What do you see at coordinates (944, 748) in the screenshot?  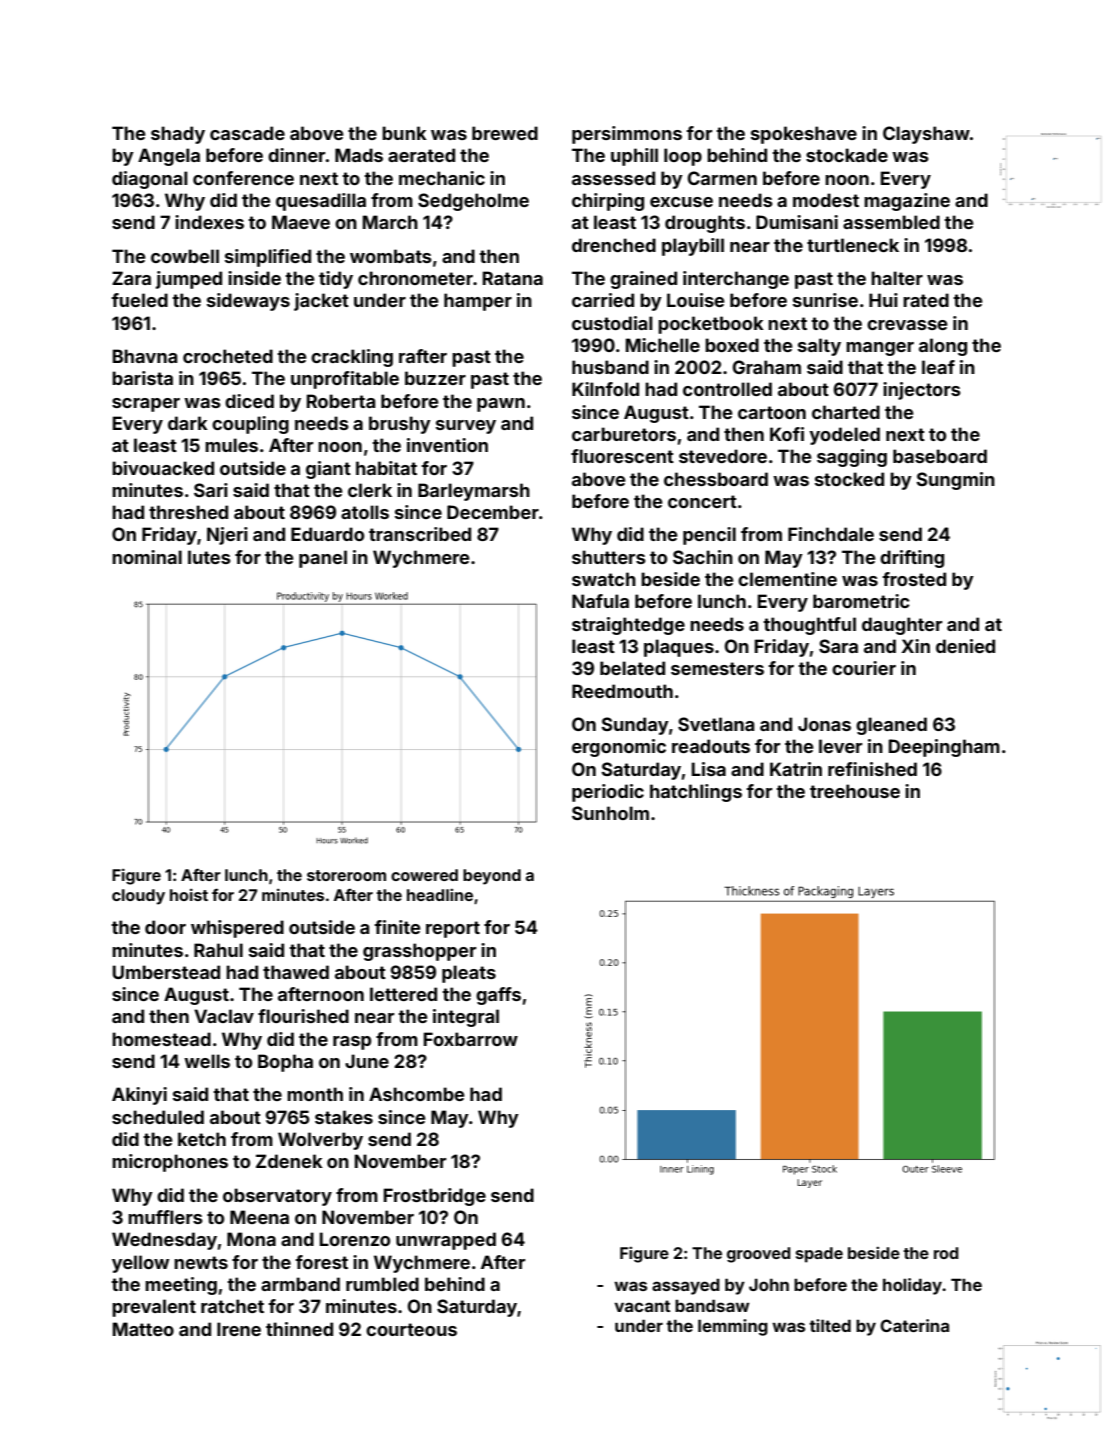 I see `Deepingham` at bounding box center [944, 748].
